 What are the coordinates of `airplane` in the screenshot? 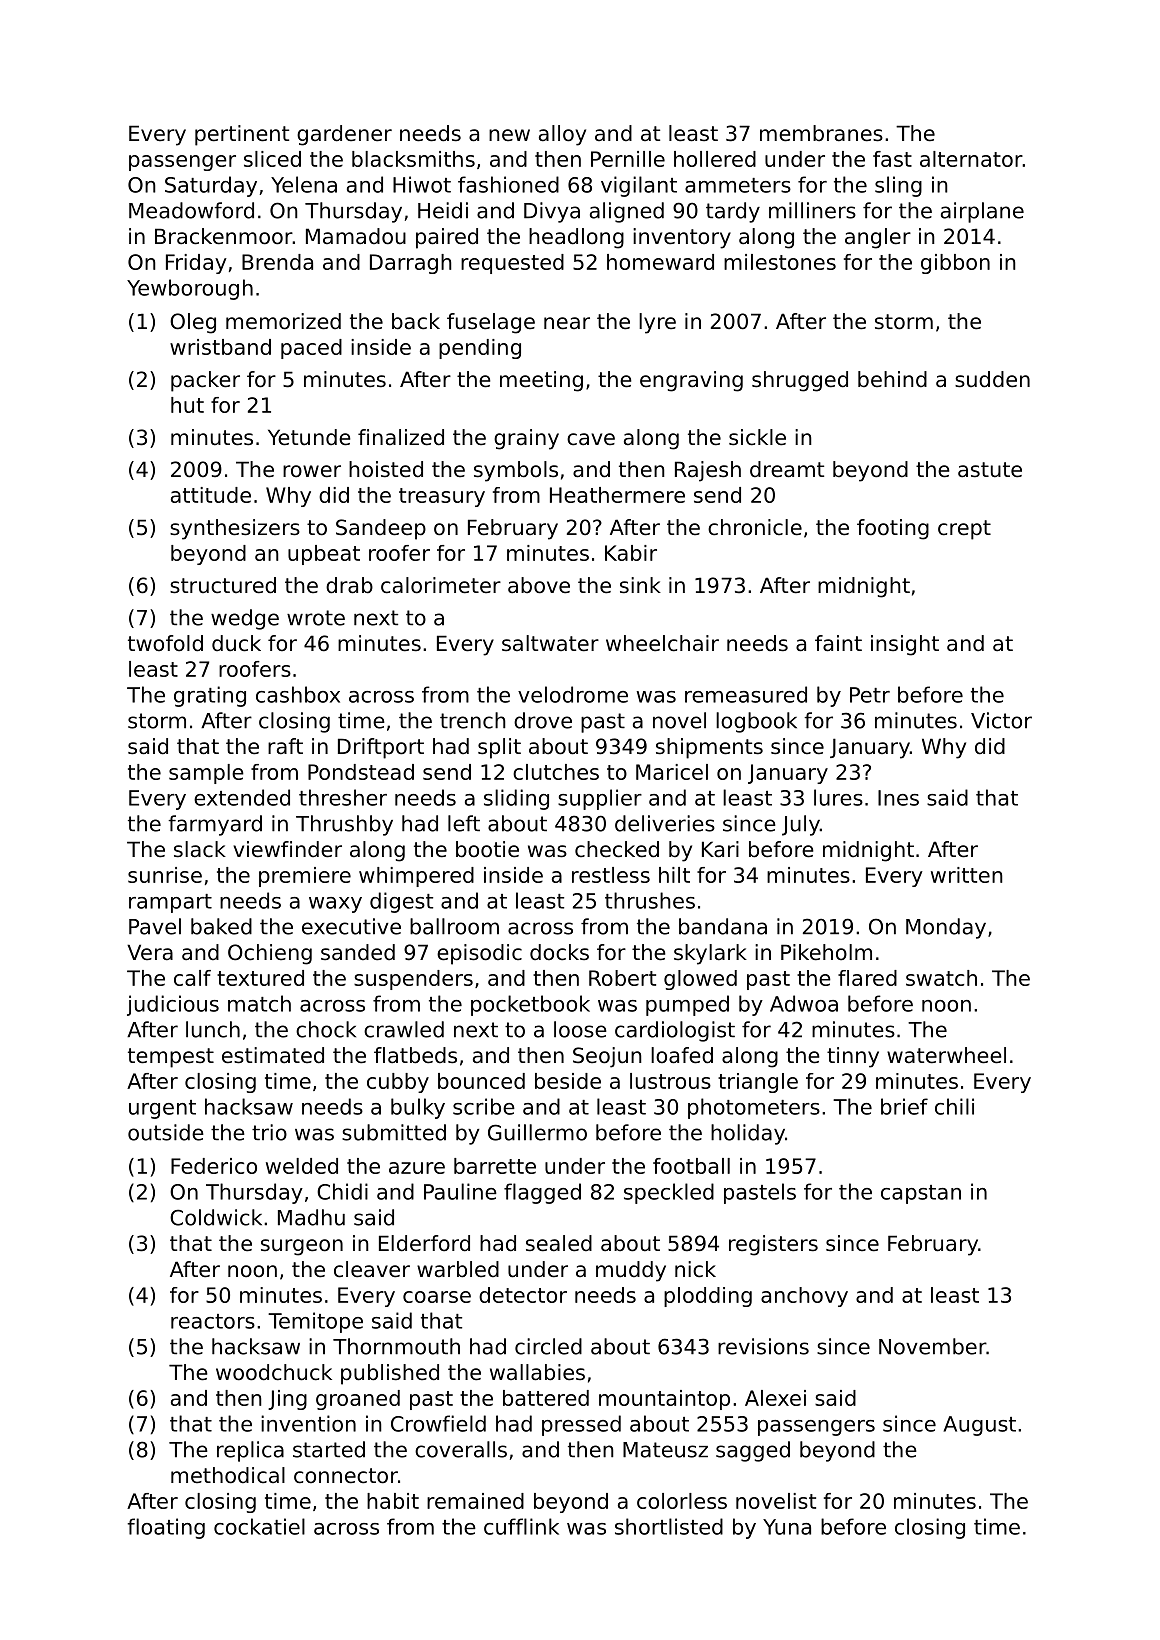 It's located at (982, 212).
